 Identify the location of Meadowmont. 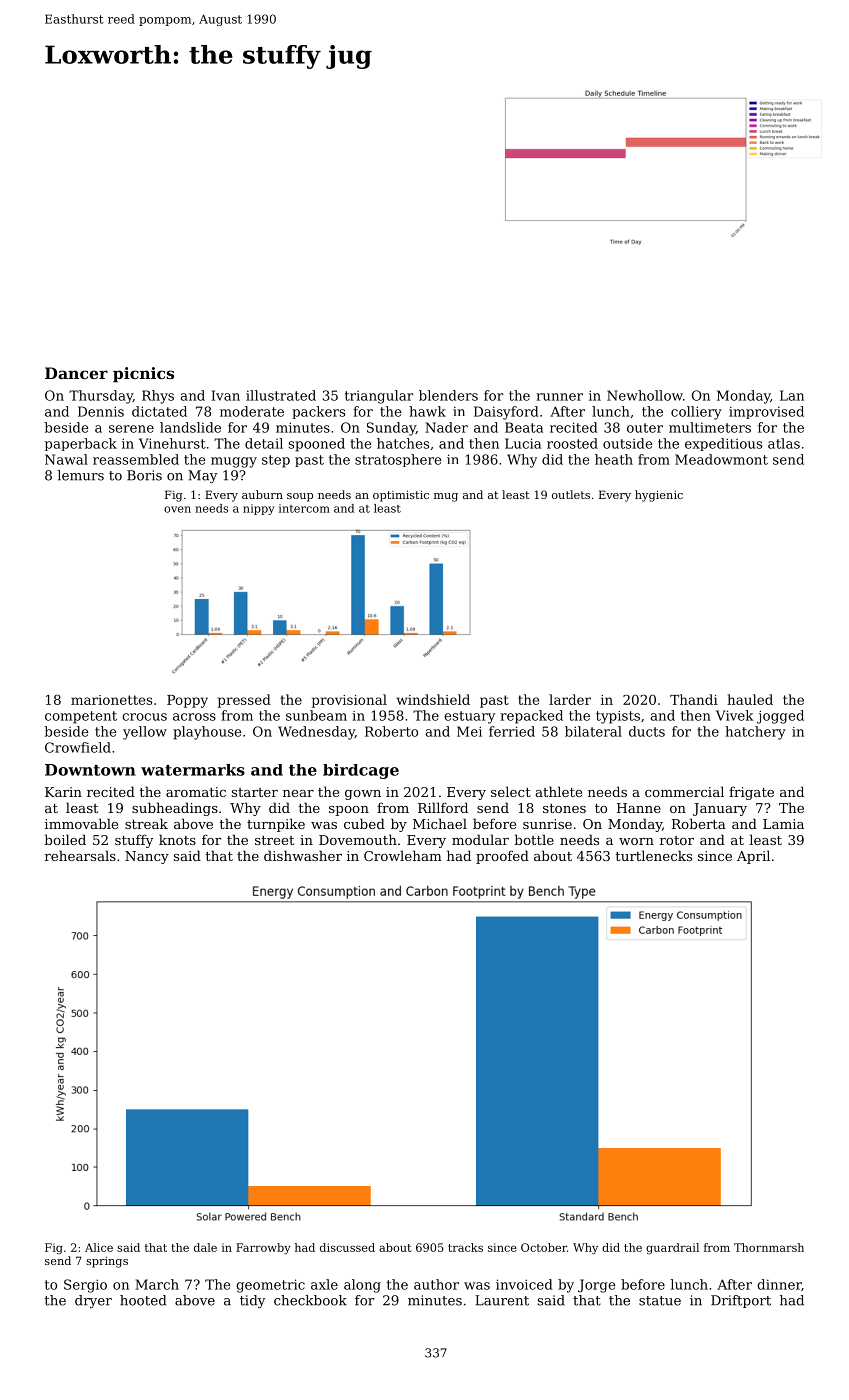
(721, 459).
